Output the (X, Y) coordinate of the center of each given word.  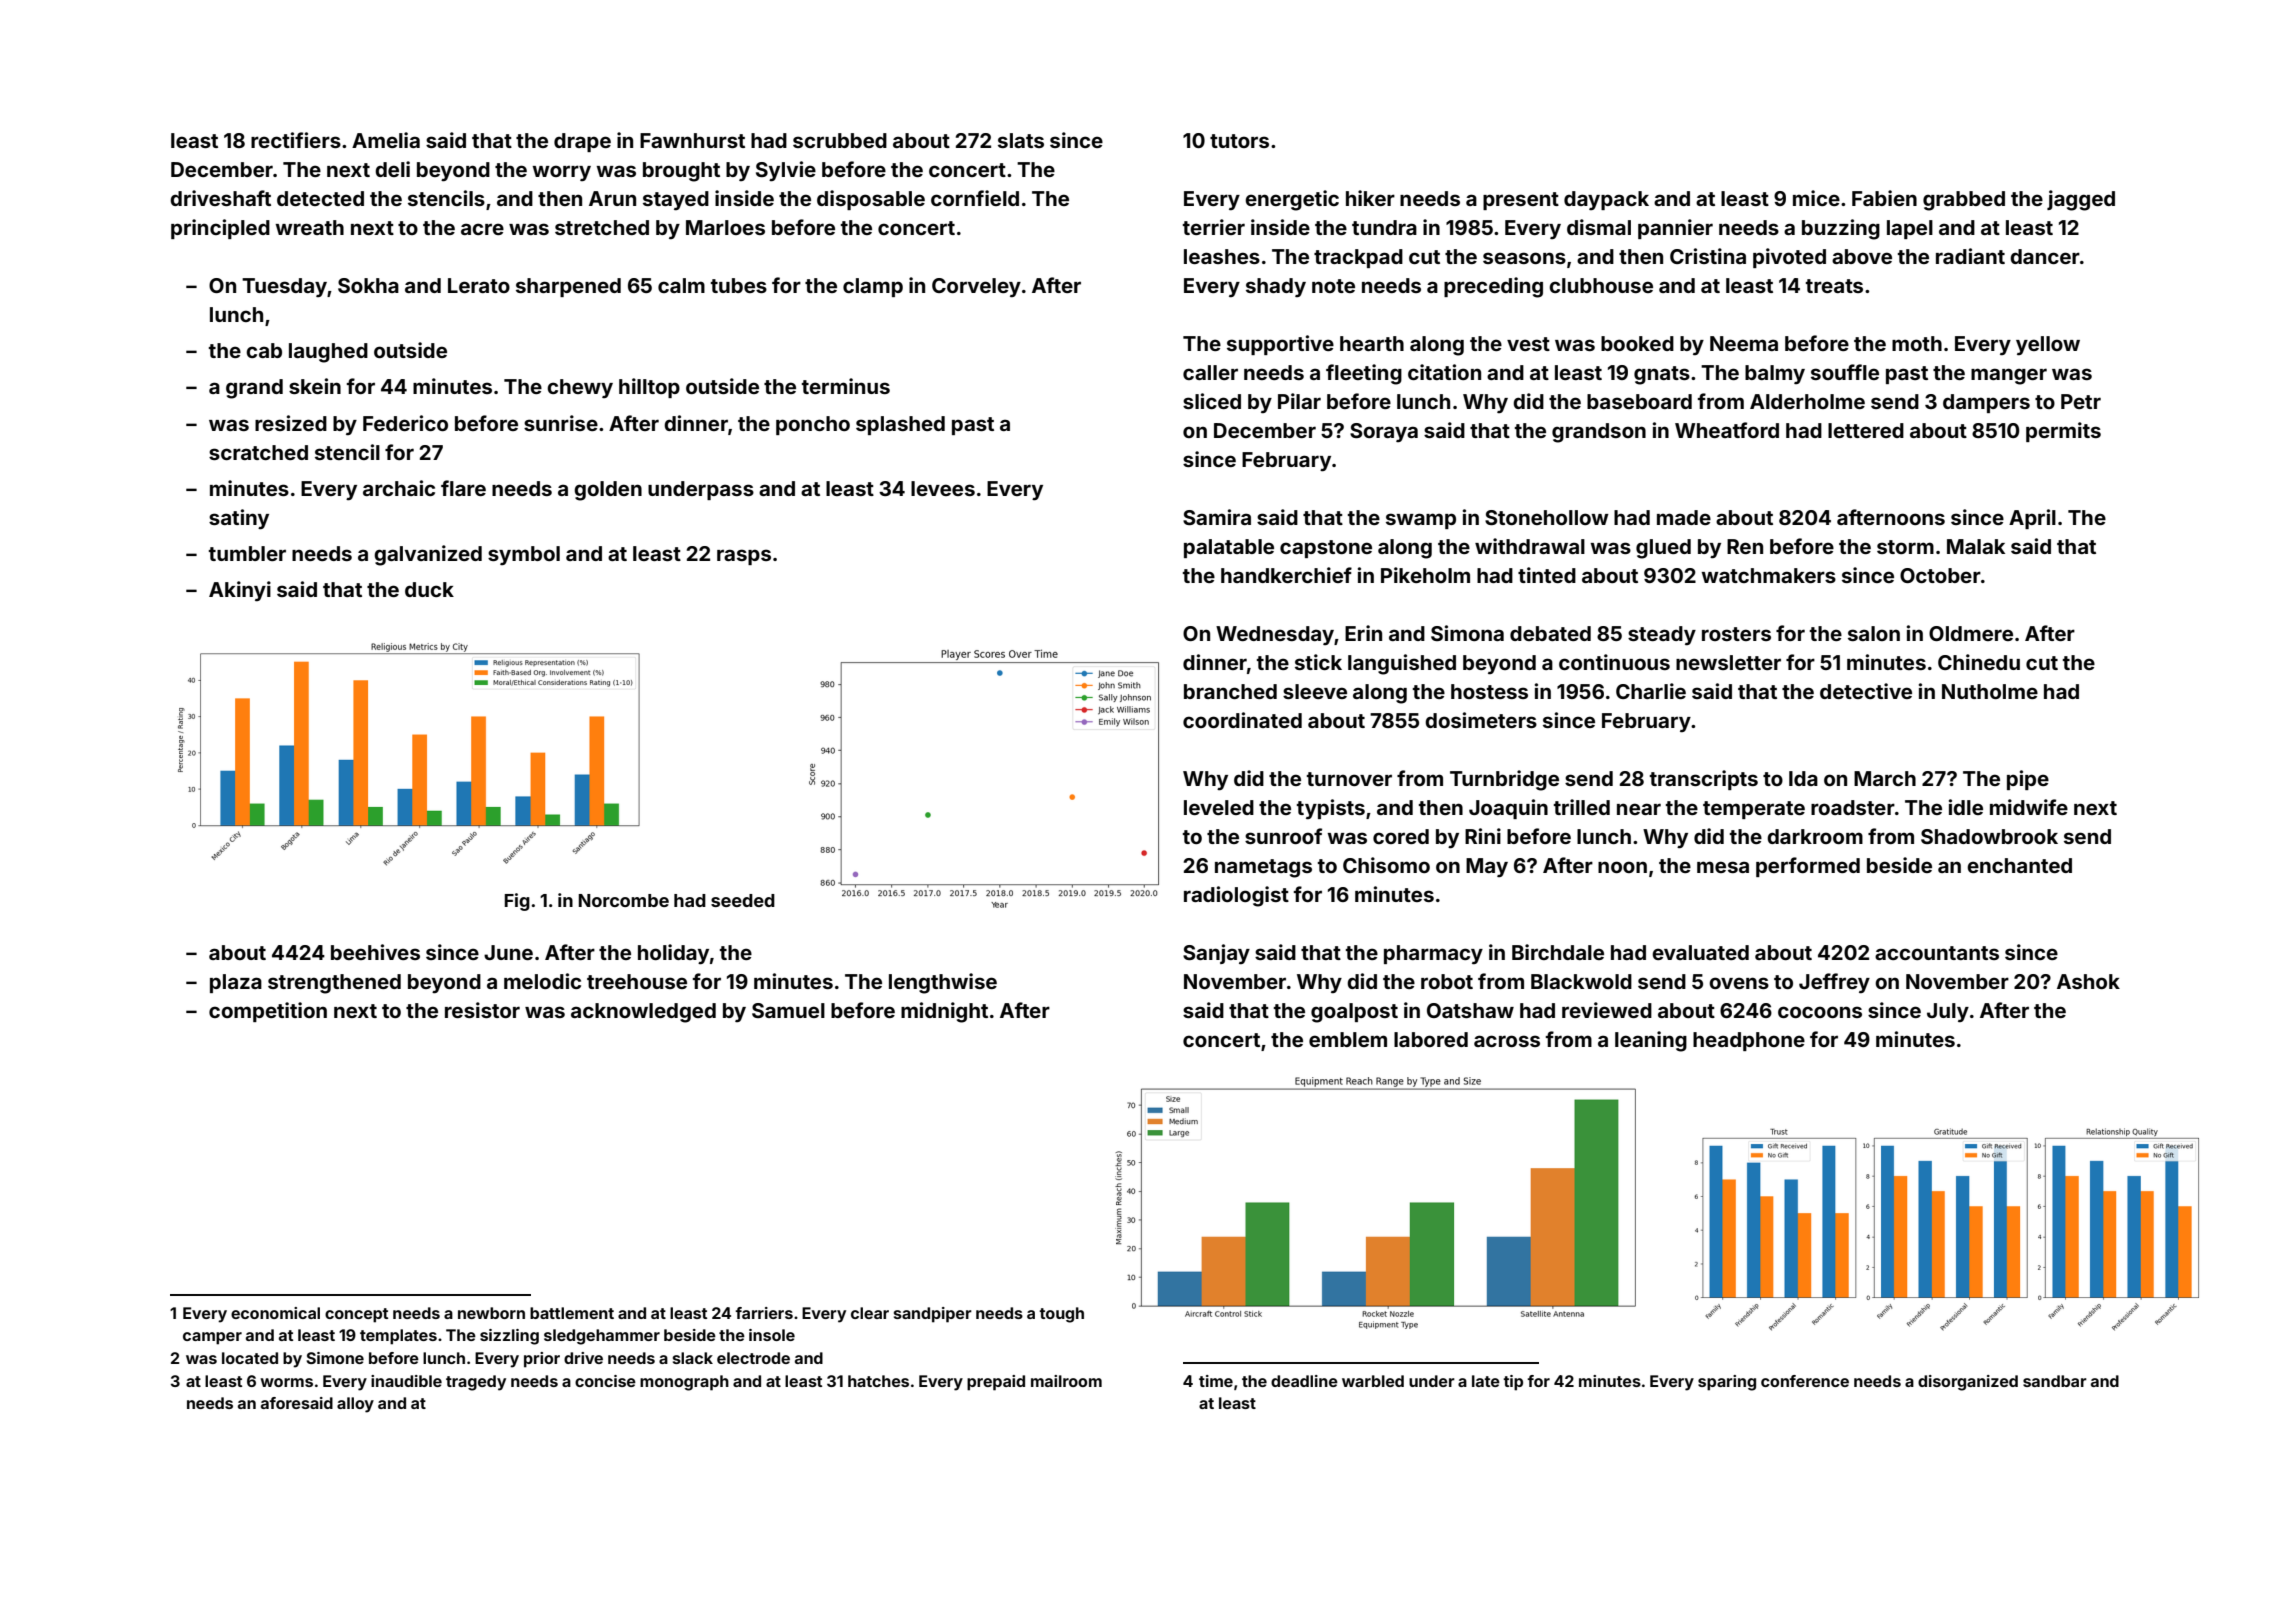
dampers (1986, 403)
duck (429, 589)
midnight (944, 1012)
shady (1276, 287)
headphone (1749, 1041)
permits (2063, 432)
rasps (744, 557)
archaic (399, 488)
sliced (1212, 401)
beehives (375, 952)
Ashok (2088, 981)
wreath (309, 227)
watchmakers (1768, 575)
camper (212, 1338)
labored (1431, 1039)
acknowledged (643, 1013)
